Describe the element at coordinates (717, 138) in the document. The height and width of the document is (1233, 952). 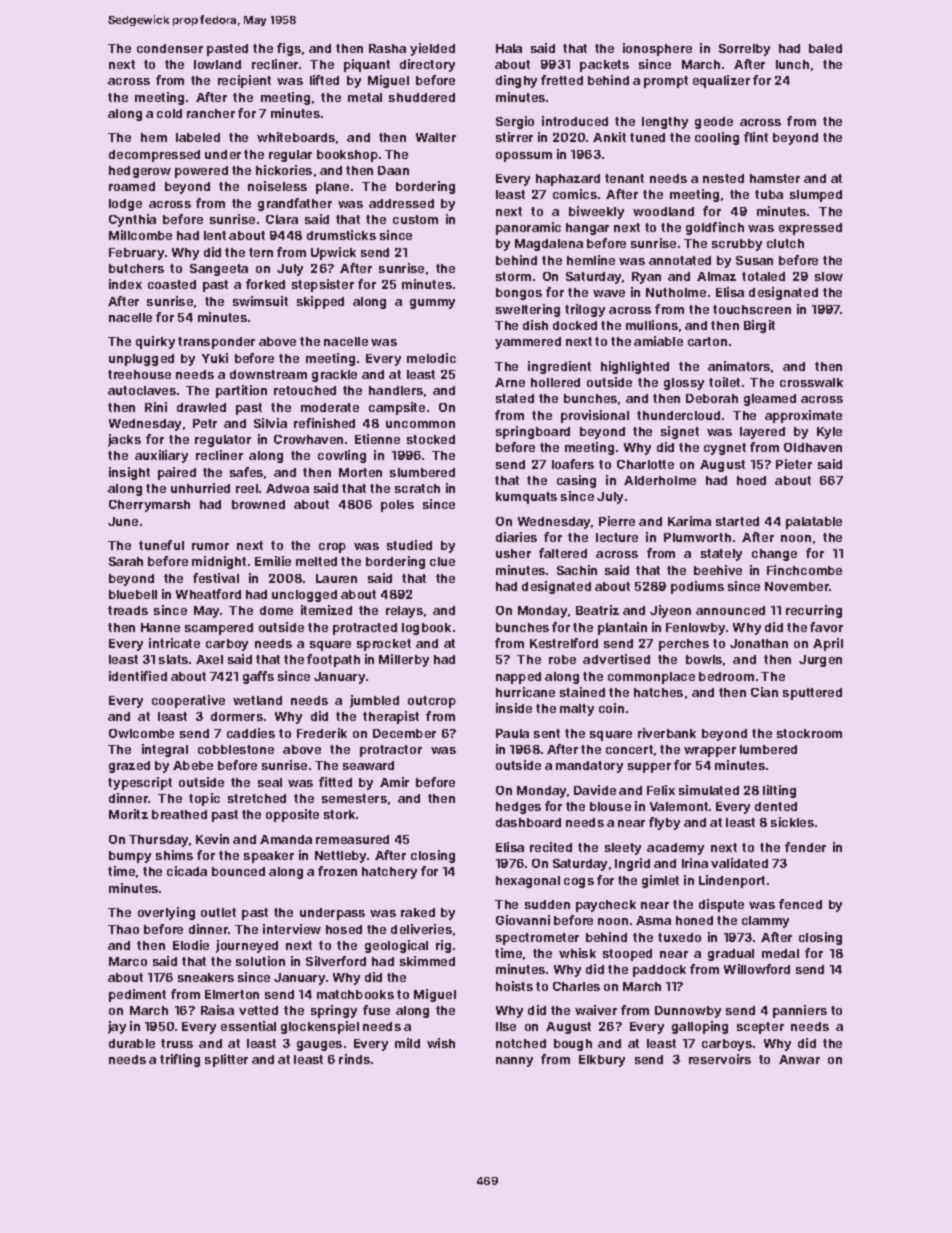
I see `cooling` at that location.
